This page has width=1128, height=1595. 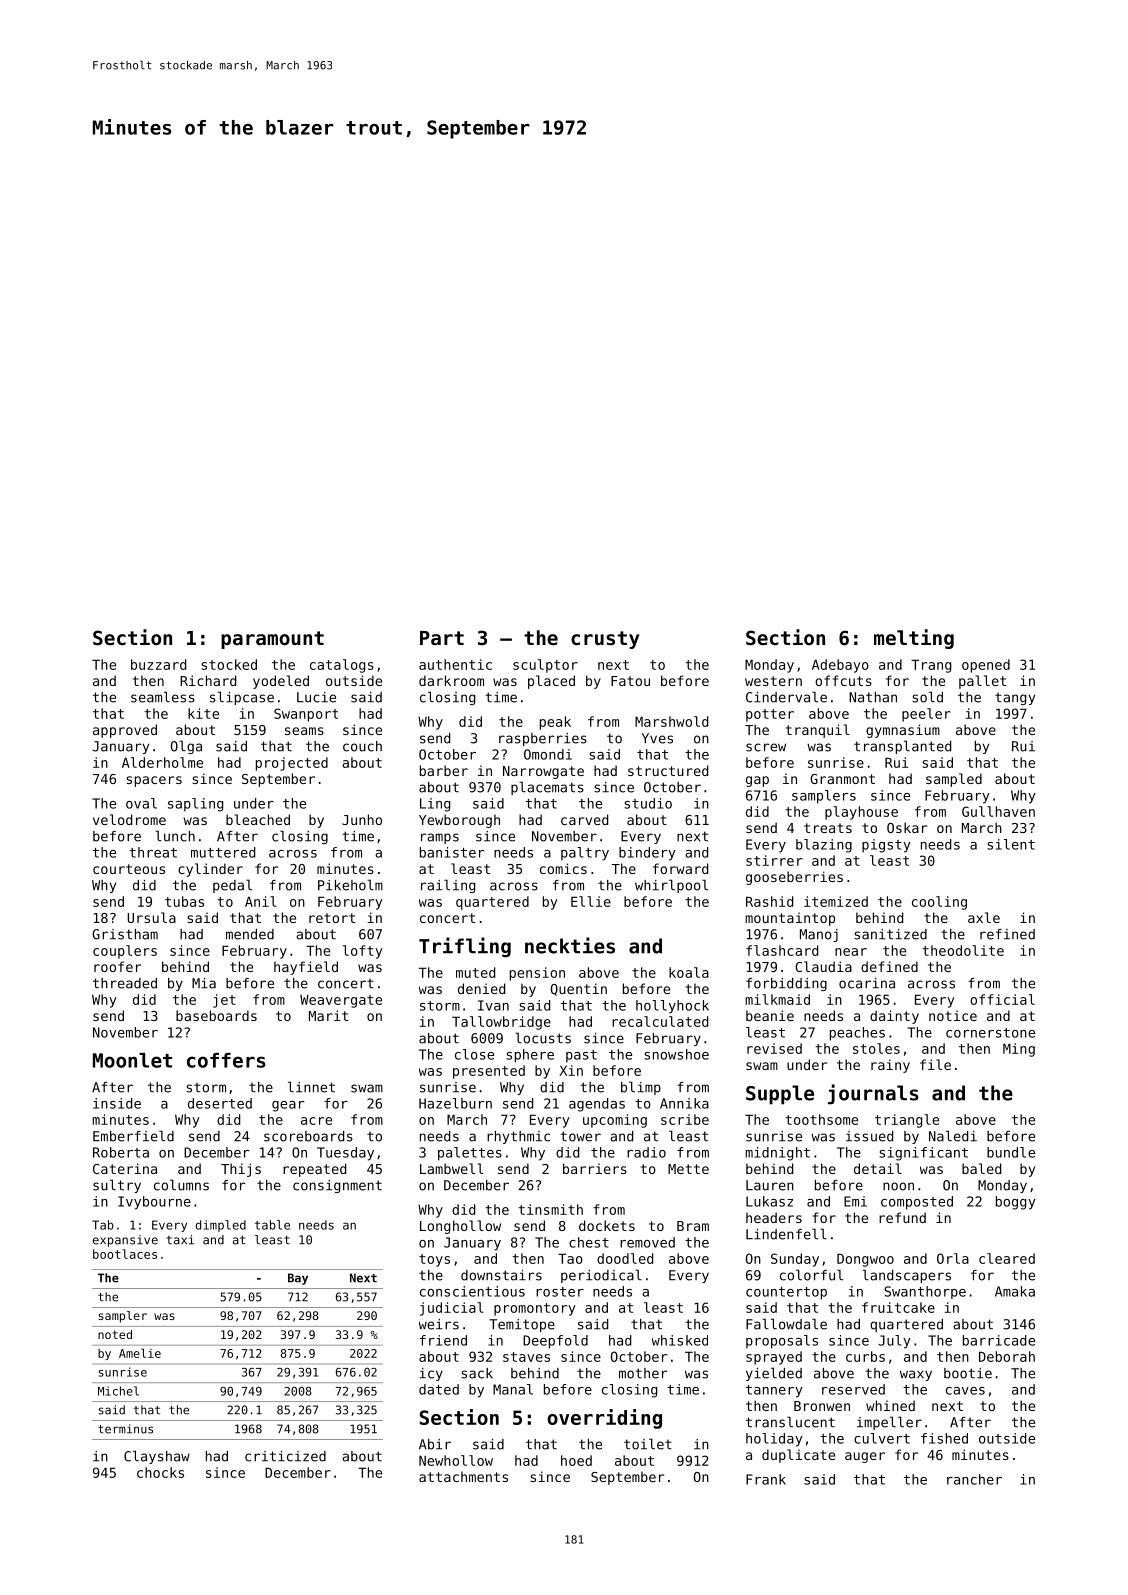 I want to click on melting, so click(x=914, y=639).
